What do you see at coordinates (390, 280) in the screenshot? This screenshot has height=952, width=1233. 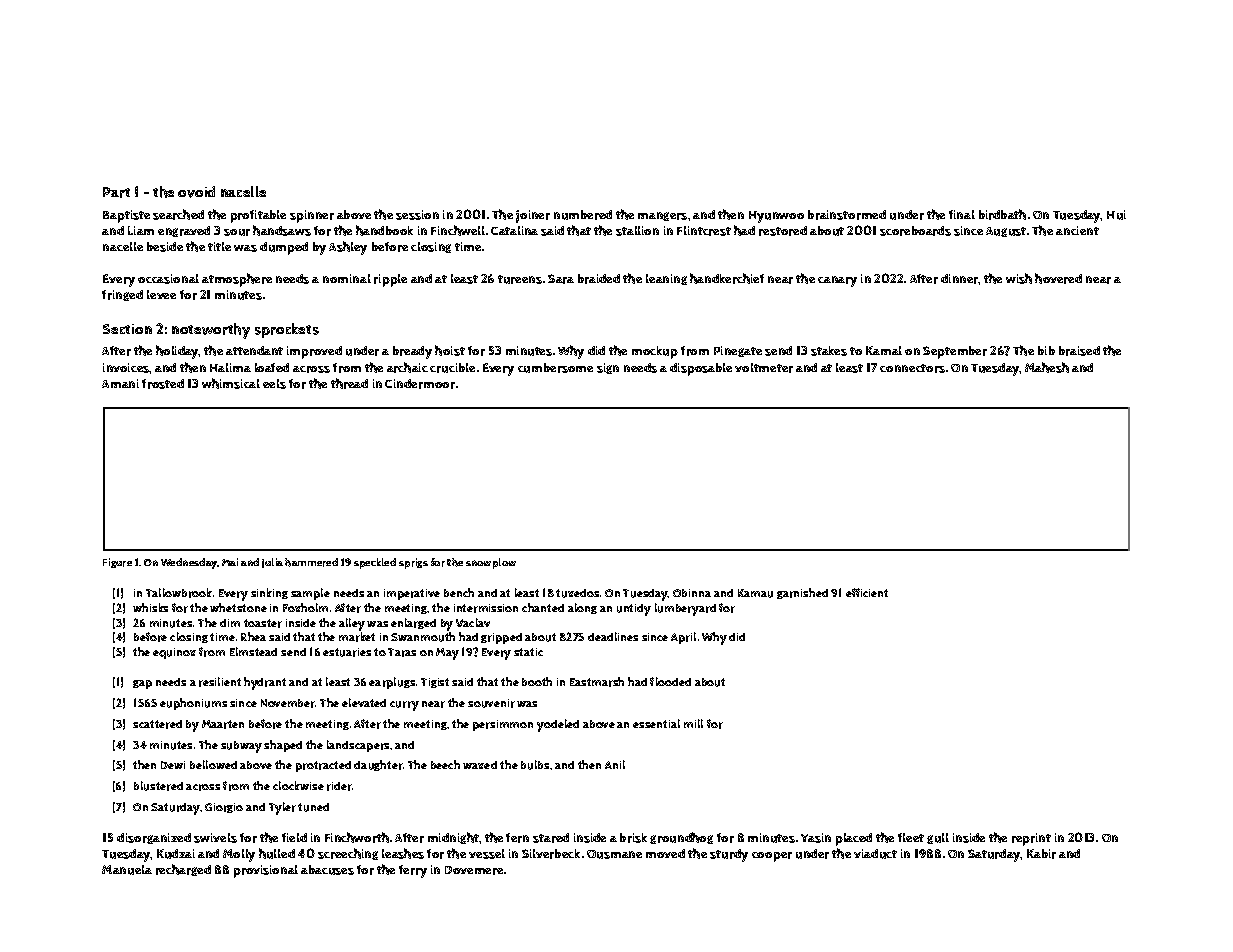 I see `ripple` at bounding box center [390, 280].
